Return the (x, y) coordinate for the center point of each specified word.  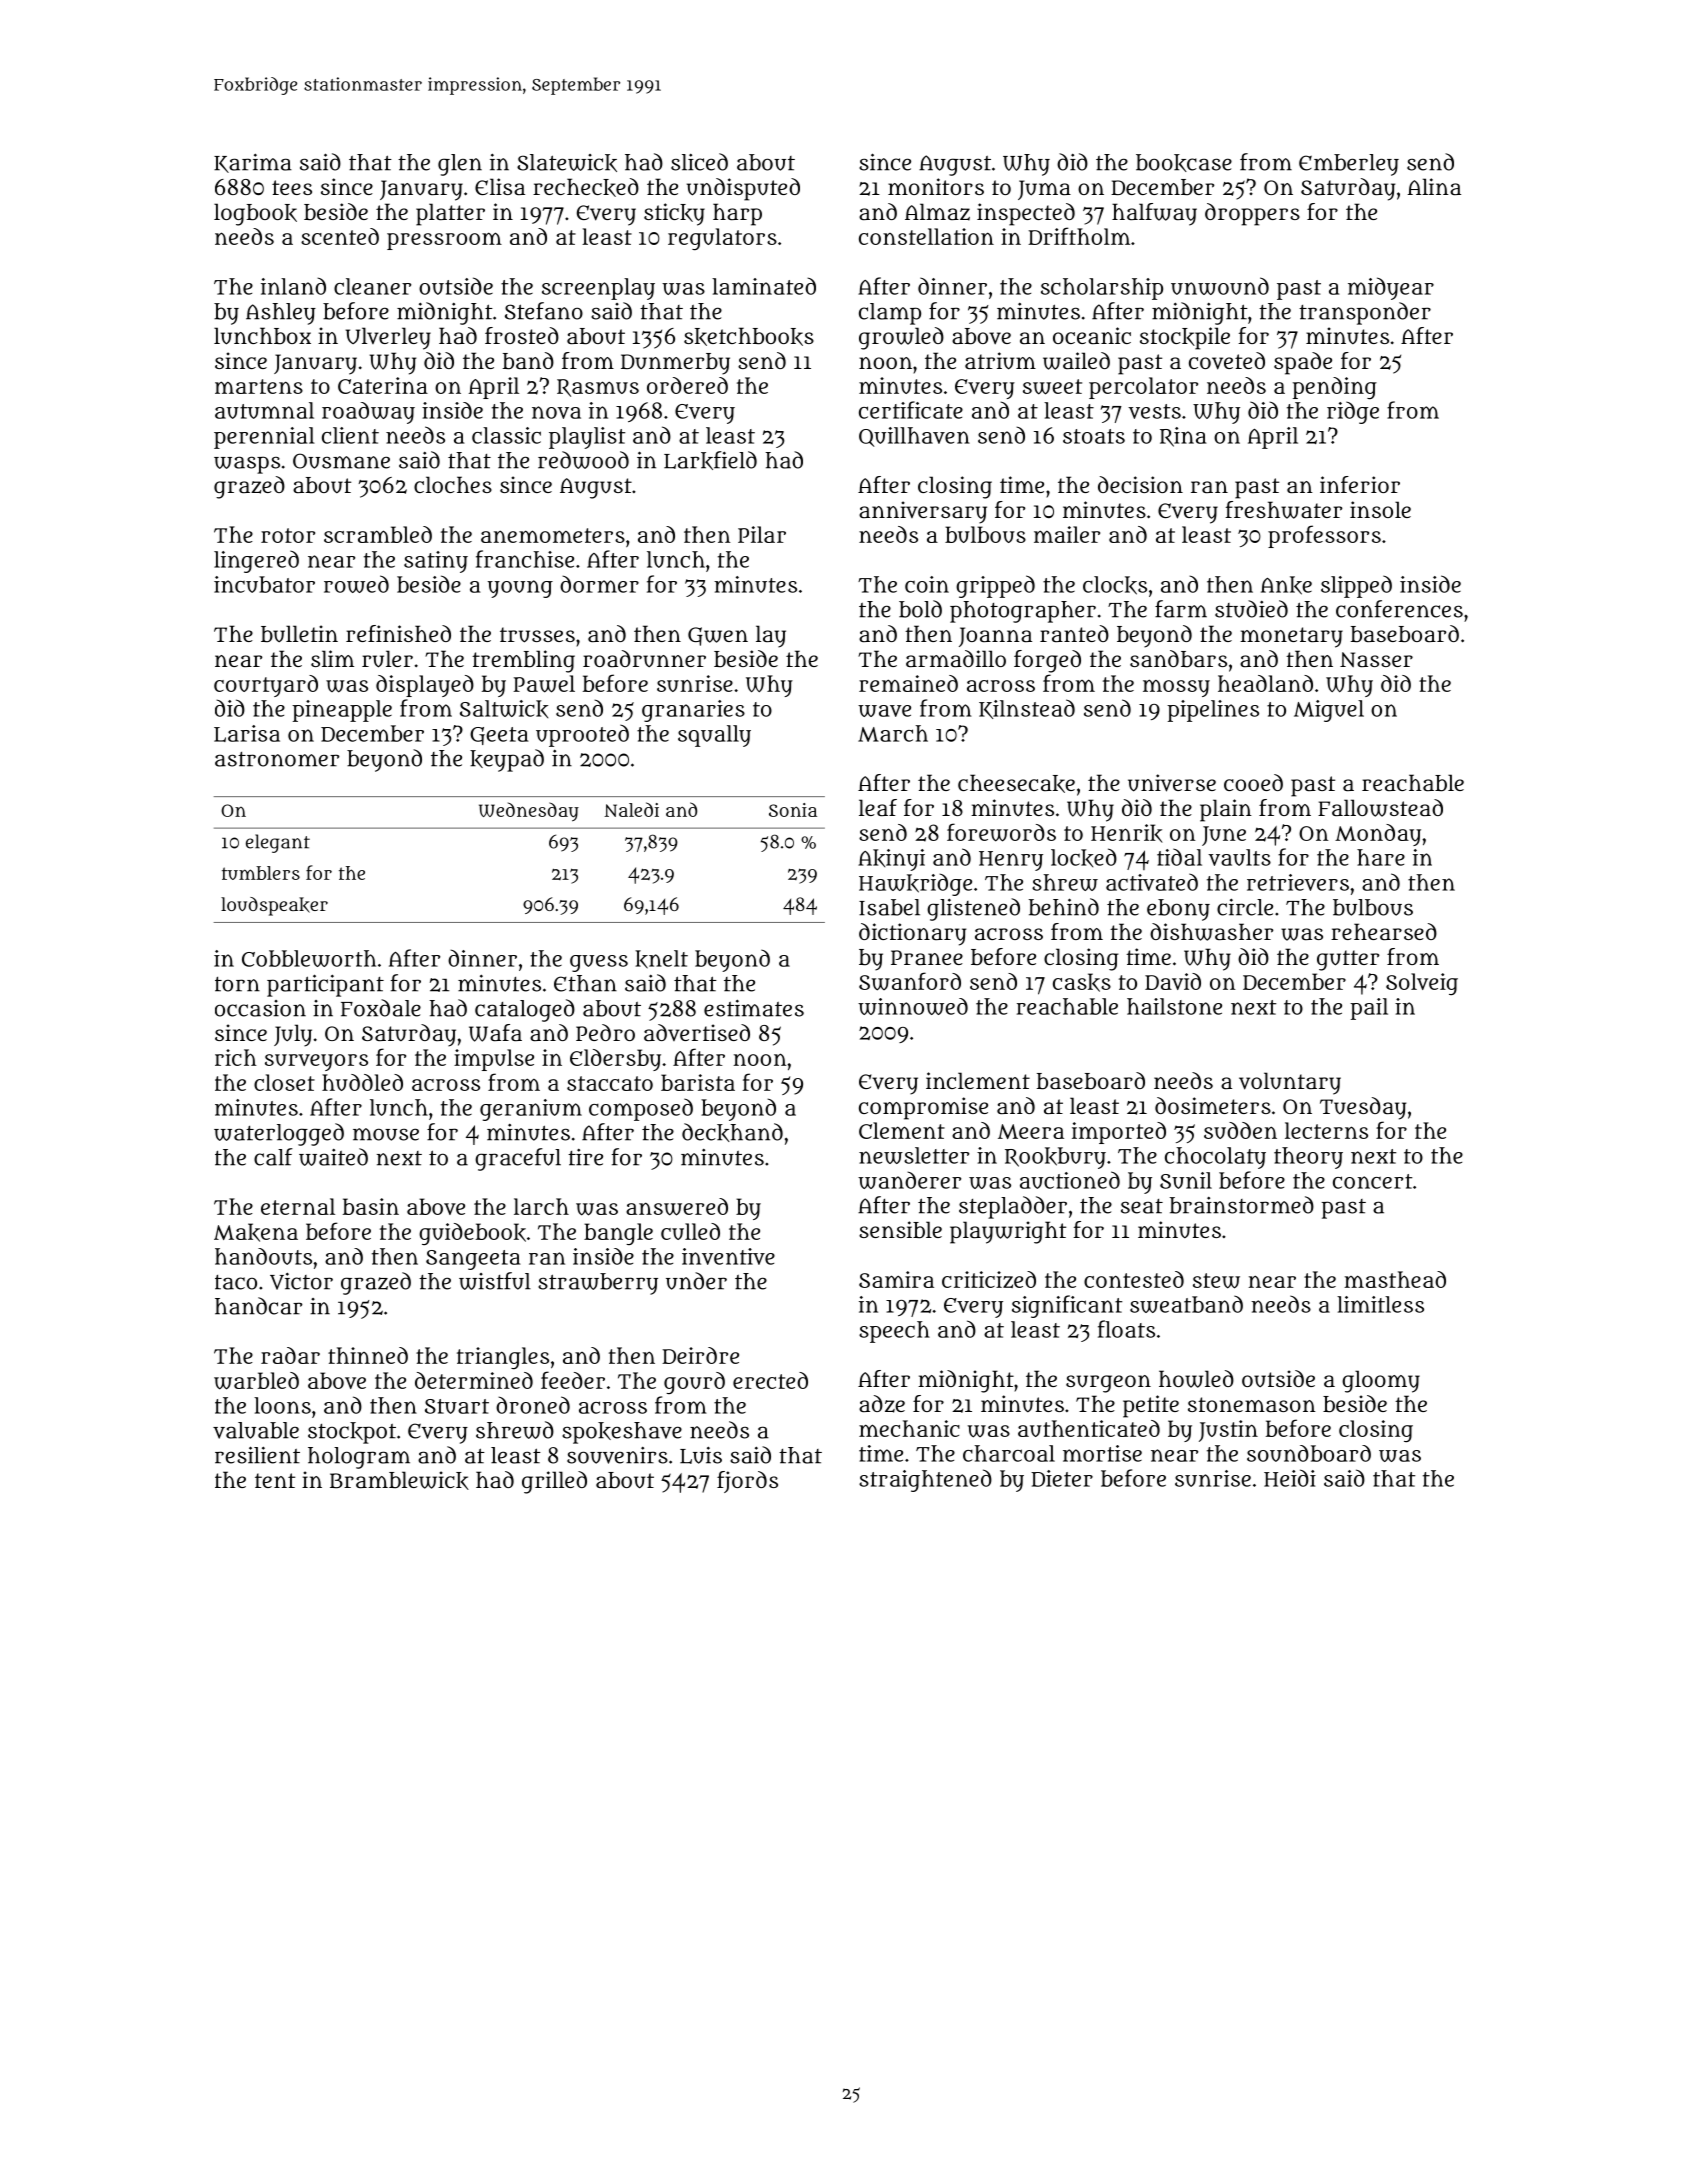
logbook (255, 214)
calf (273, 1157)
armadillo (956, 658)
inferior (1360, 484)
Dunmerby (675, 364)
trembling (523, 661)
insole (1380, 509)
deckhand (732, 1132)
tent (275, 1480)
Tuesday (1363, 1108)
